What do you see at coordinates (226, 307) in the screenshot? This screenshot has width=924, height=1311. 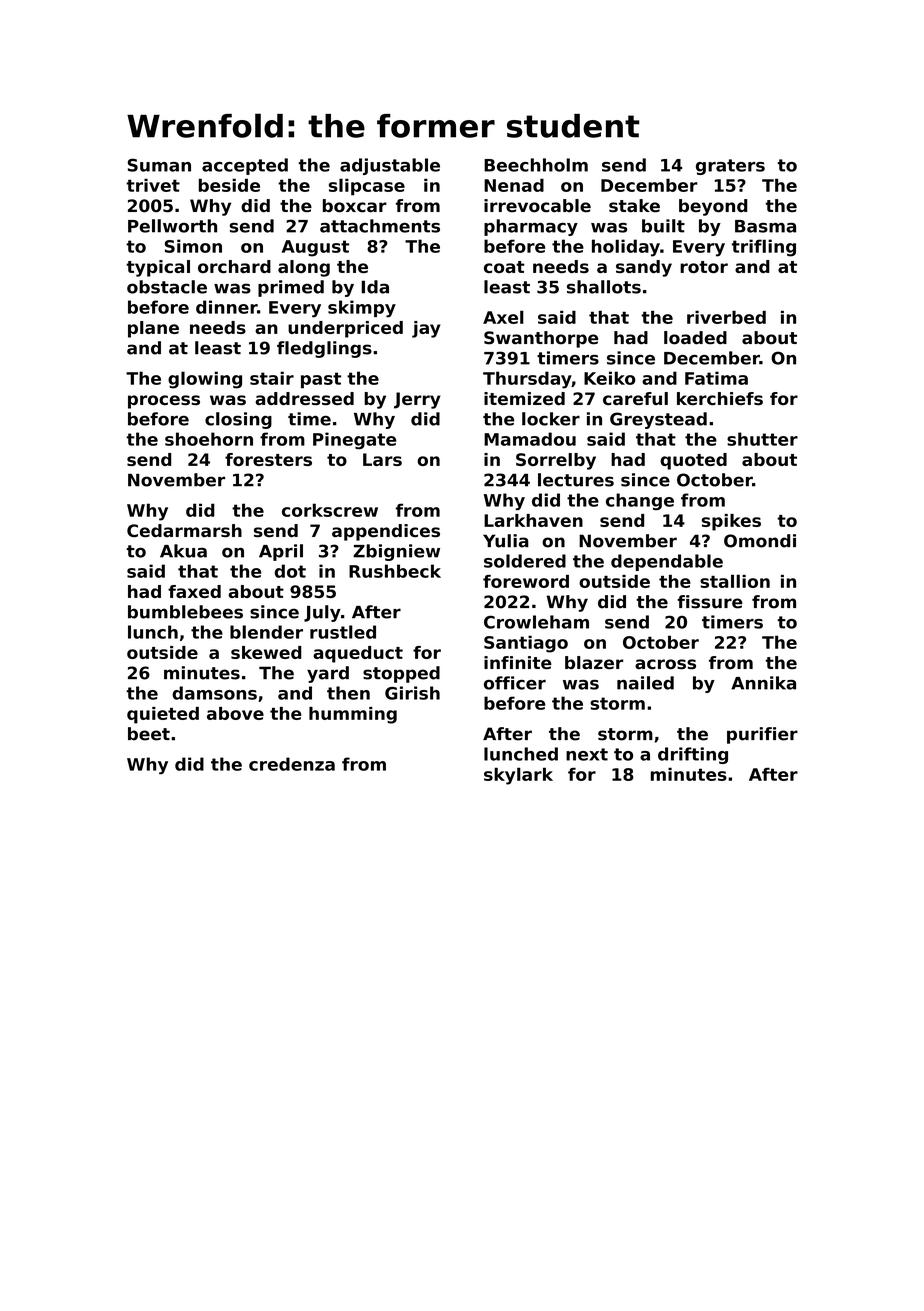 I see `dinner` at bounding box center [226, 307].
